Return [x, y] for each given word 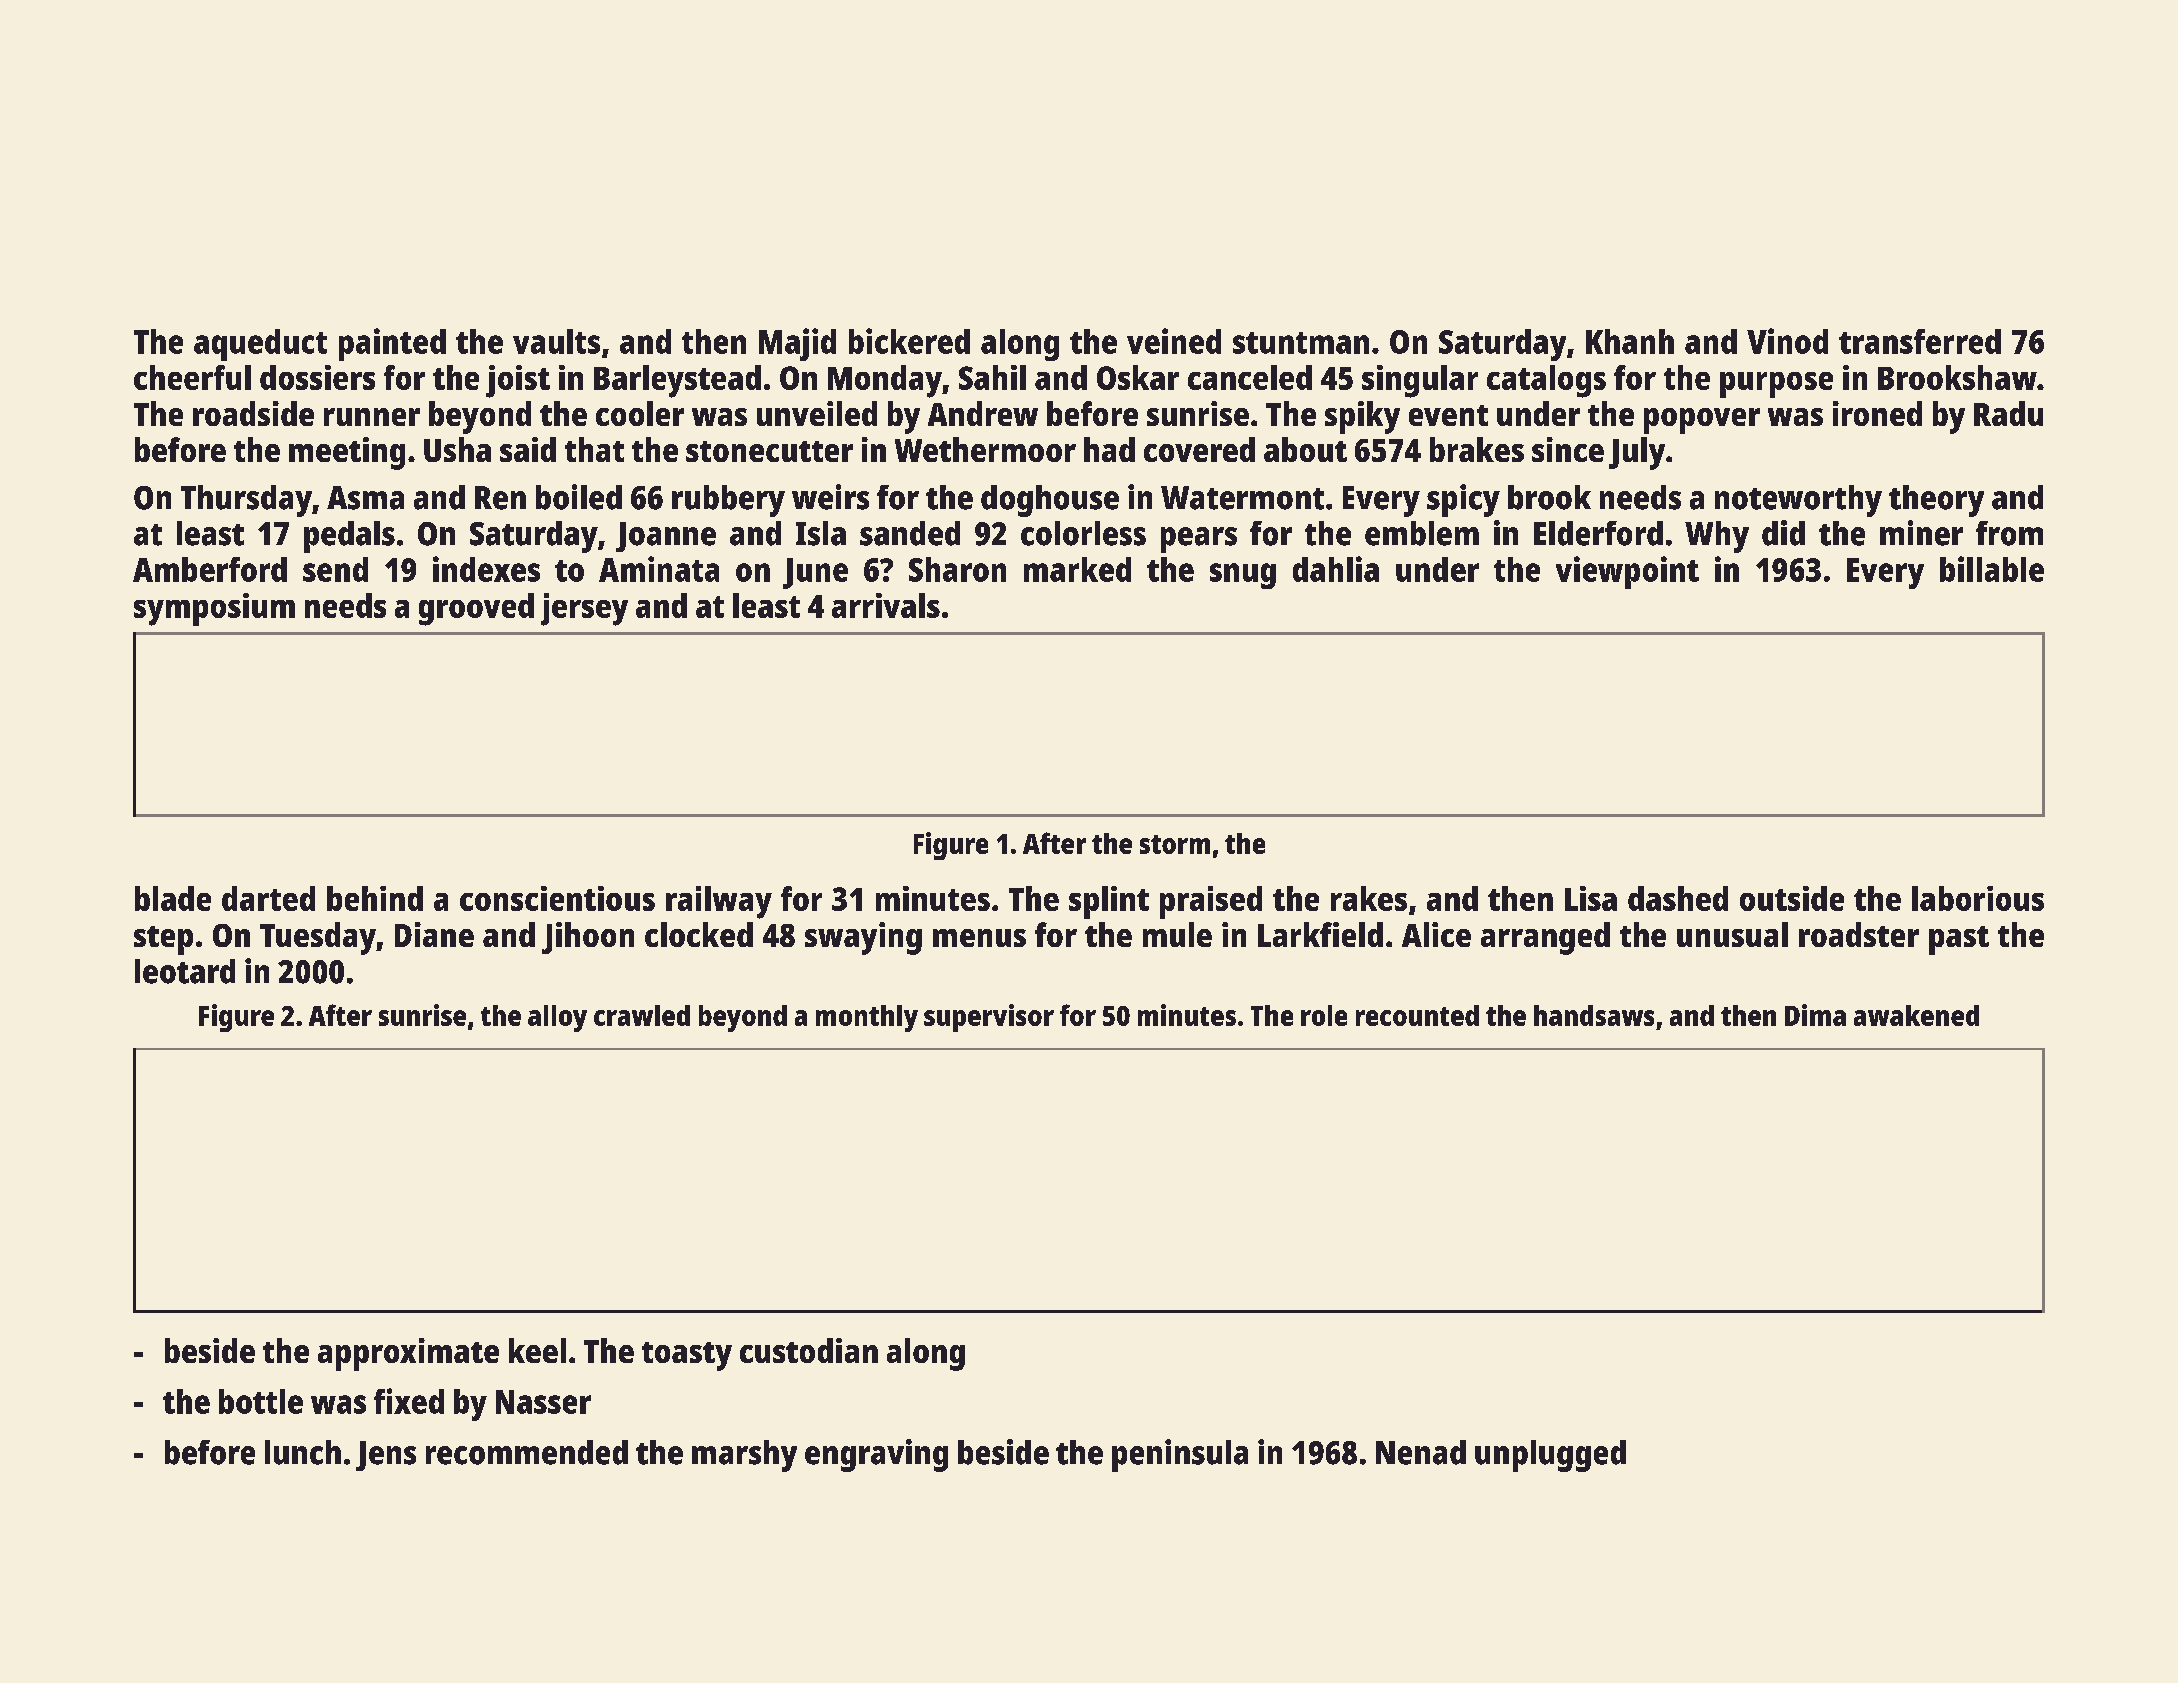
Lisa [1591, 898]
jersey [584, 609]
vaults [556, 341]
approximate [408, 1354]
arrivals [886, 605]
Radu [2008, 413]
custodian [809, 1350]
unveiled [817, 413]
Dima [1815, 1015]
